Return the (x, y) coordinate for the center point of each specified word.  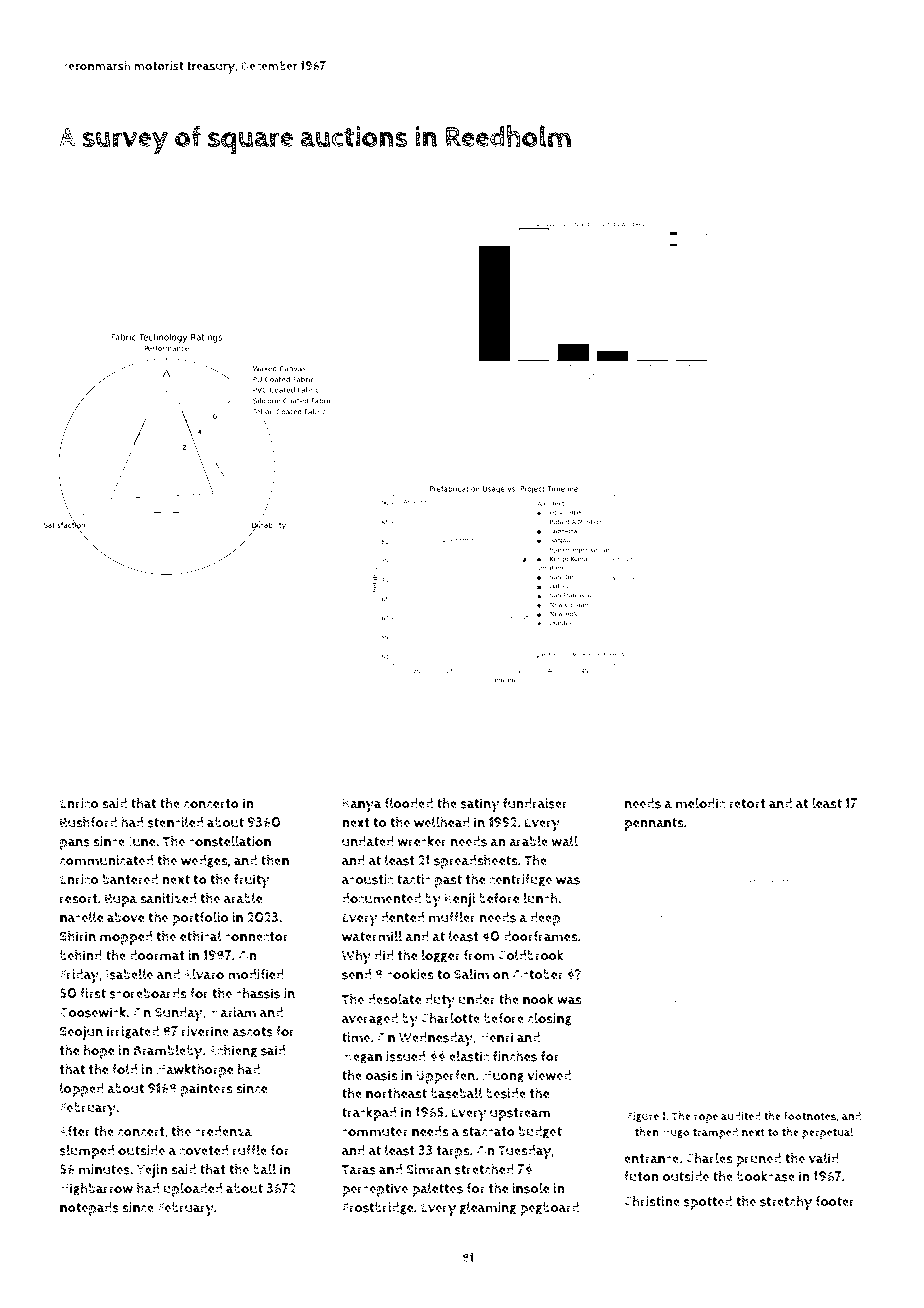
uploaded (192, 1190)
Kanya (362, 805)
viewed (549, 1075)
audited (741, 1116)
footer (835, 1201)
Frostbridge (378, 1208)
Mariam (232, 1012)
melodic (700, 803)
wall (564, 841)
